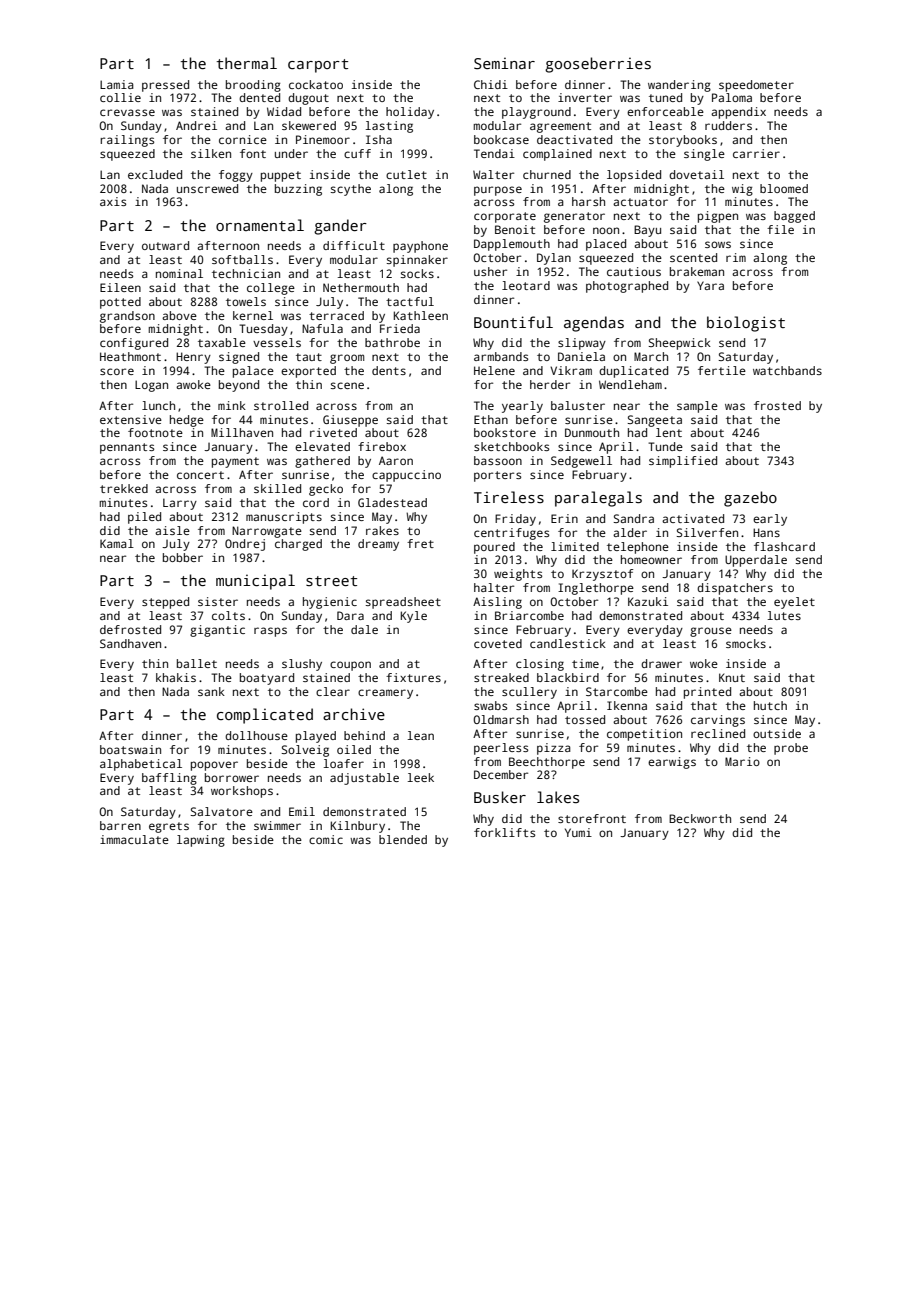 The width and height of the screenshot is (924, 1308). Describe the element at coordinates (277, 825) in the screenshot. I see `swimmer` at that location.
